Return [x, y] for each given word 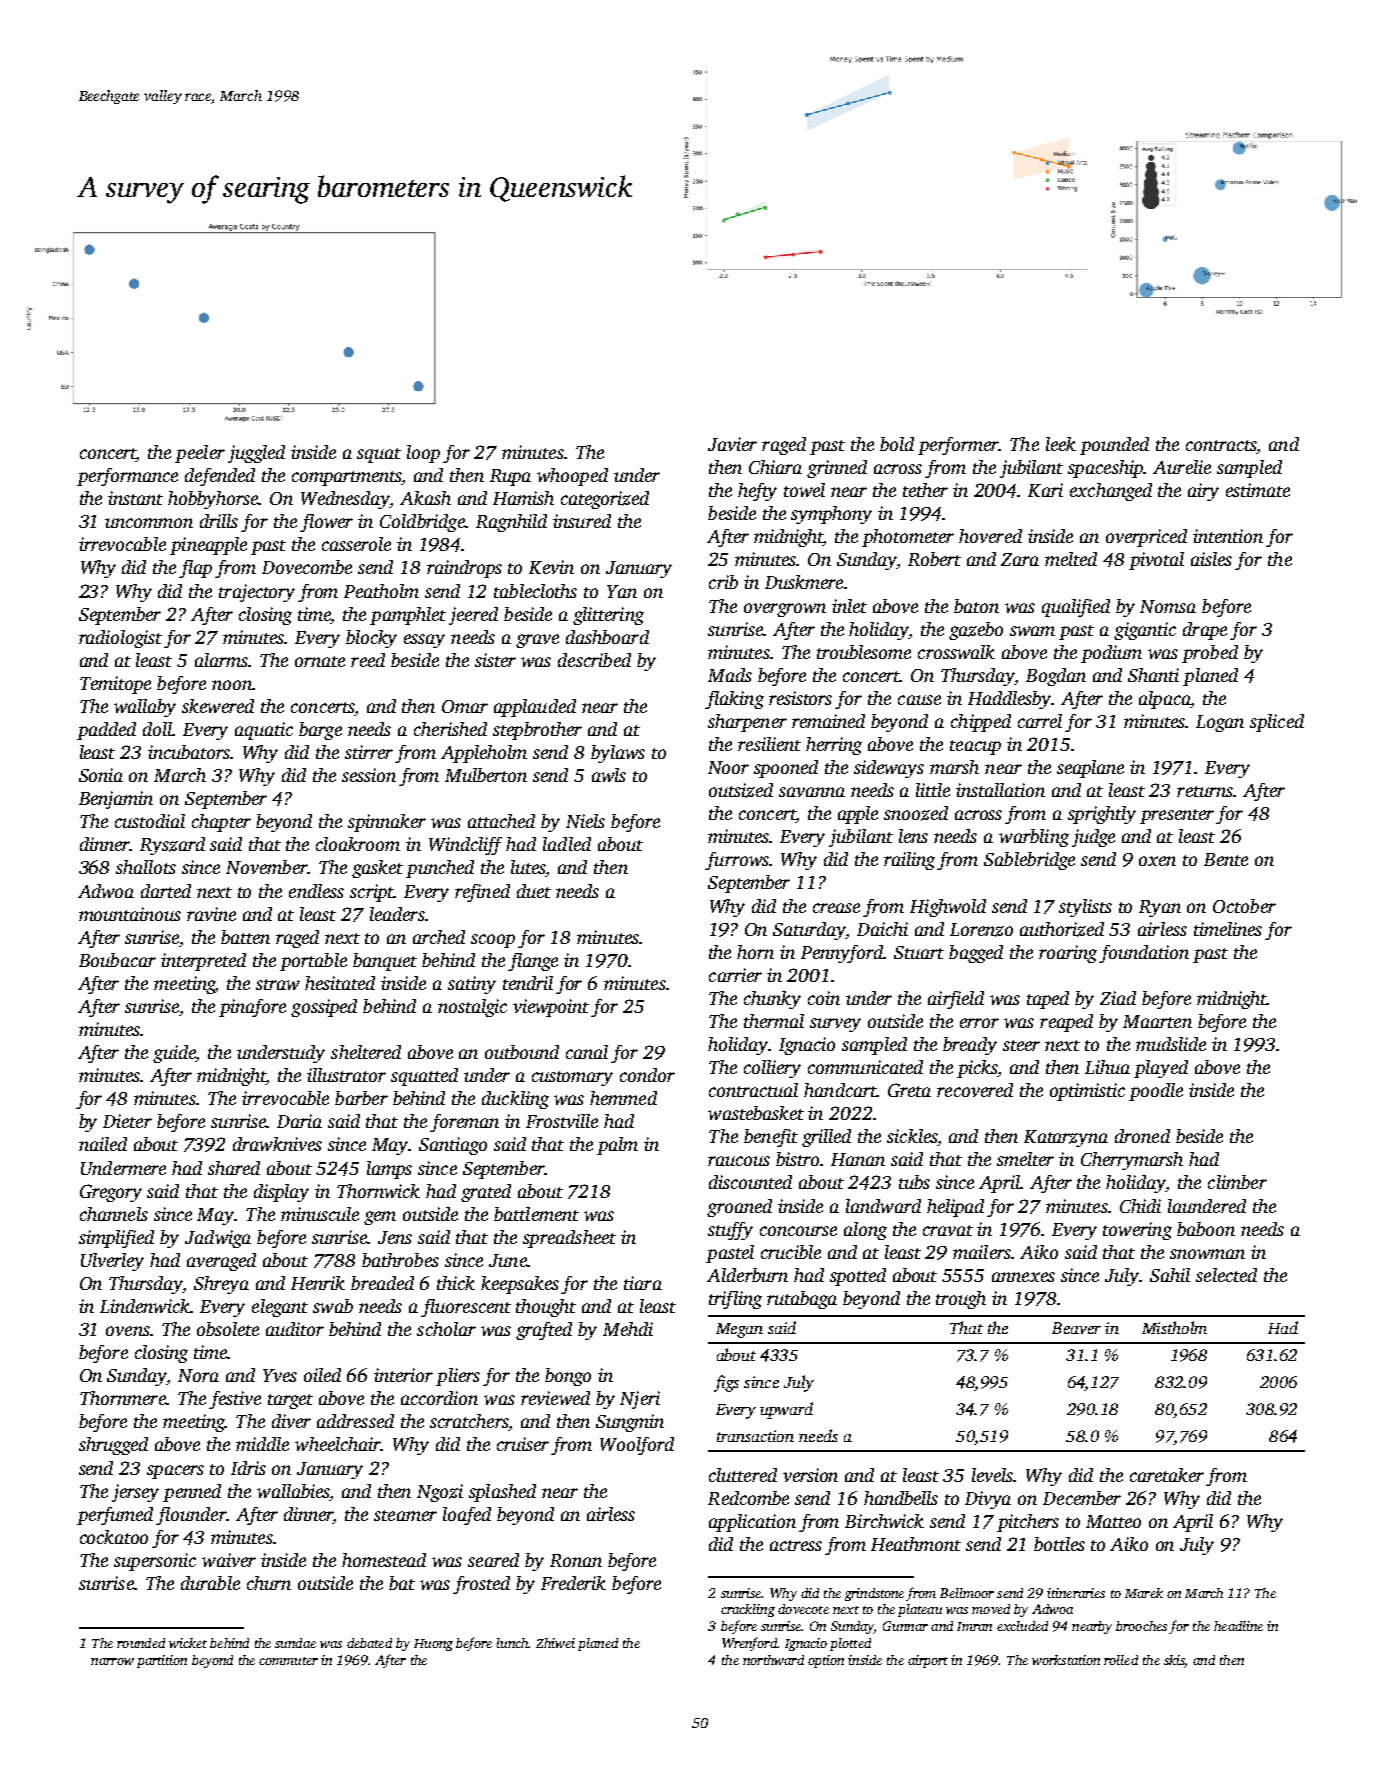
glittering [608, 616]
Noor [728, 767]
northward [773, 1660]
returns [1205, 791]
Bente [1226, 859]
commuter [288, 1661]
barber [361, 1098]
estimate [1258, 490]
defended [220, 477]
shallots [146, 867]
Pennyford [842, 954]
